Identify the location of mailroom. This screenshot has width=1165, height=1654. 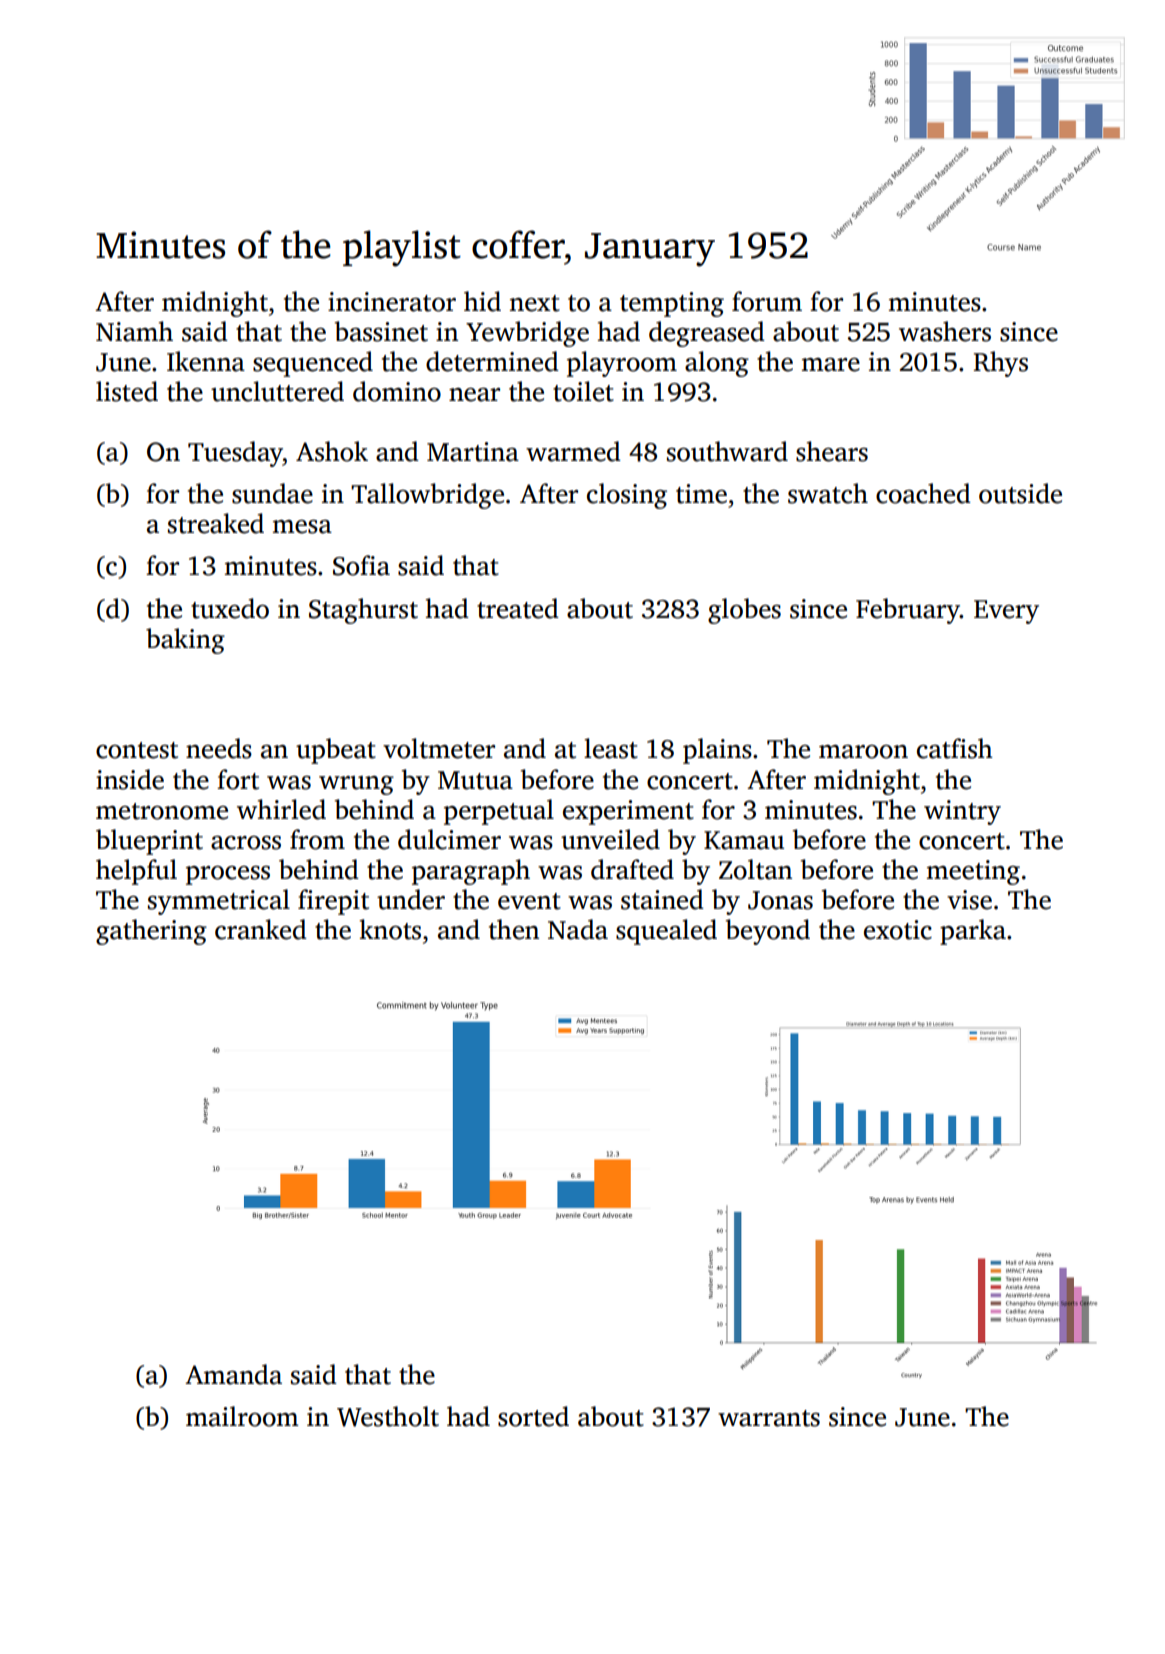
(242, 1416).
